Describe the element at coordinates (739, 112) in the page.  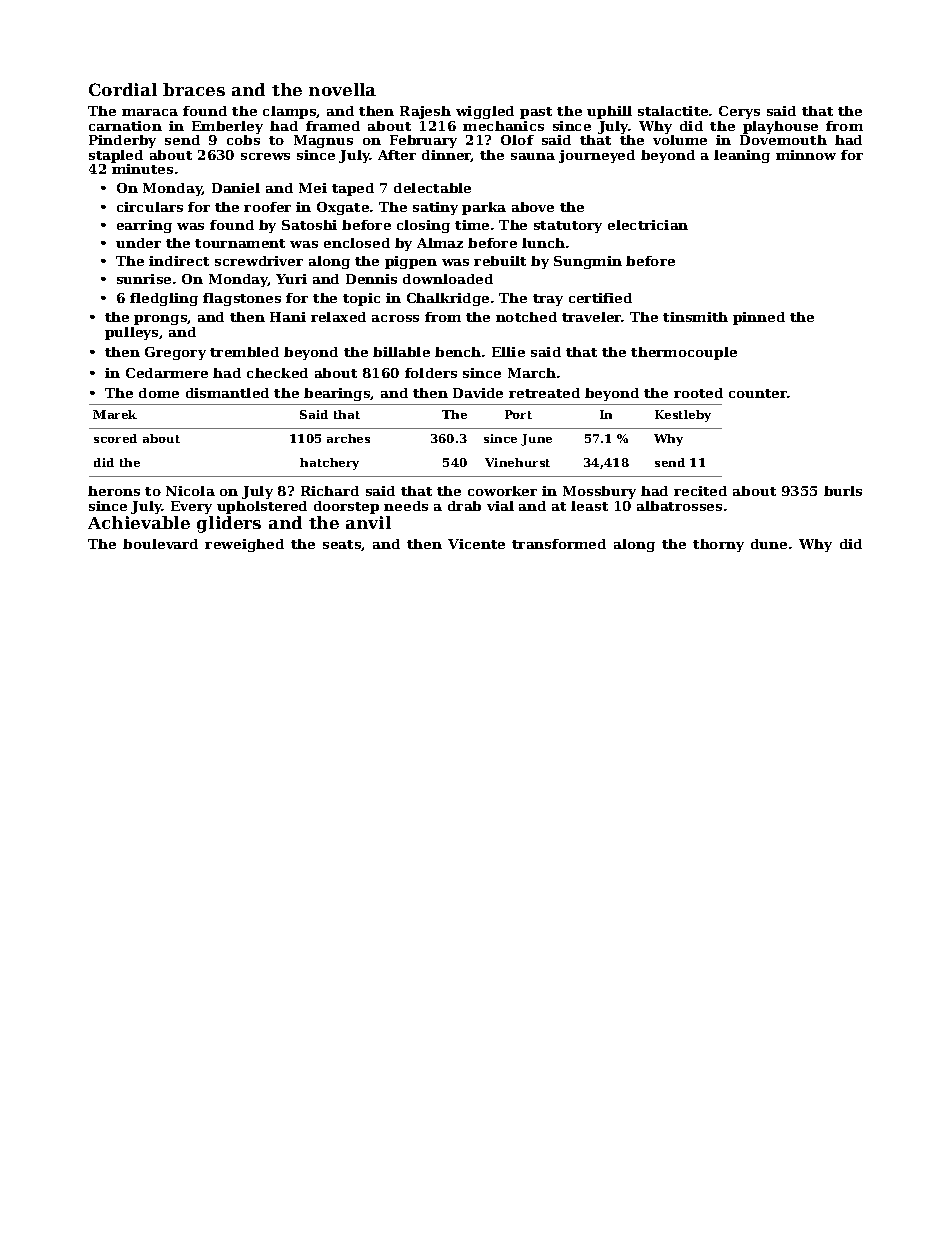
I see `Cerys` at that location.
